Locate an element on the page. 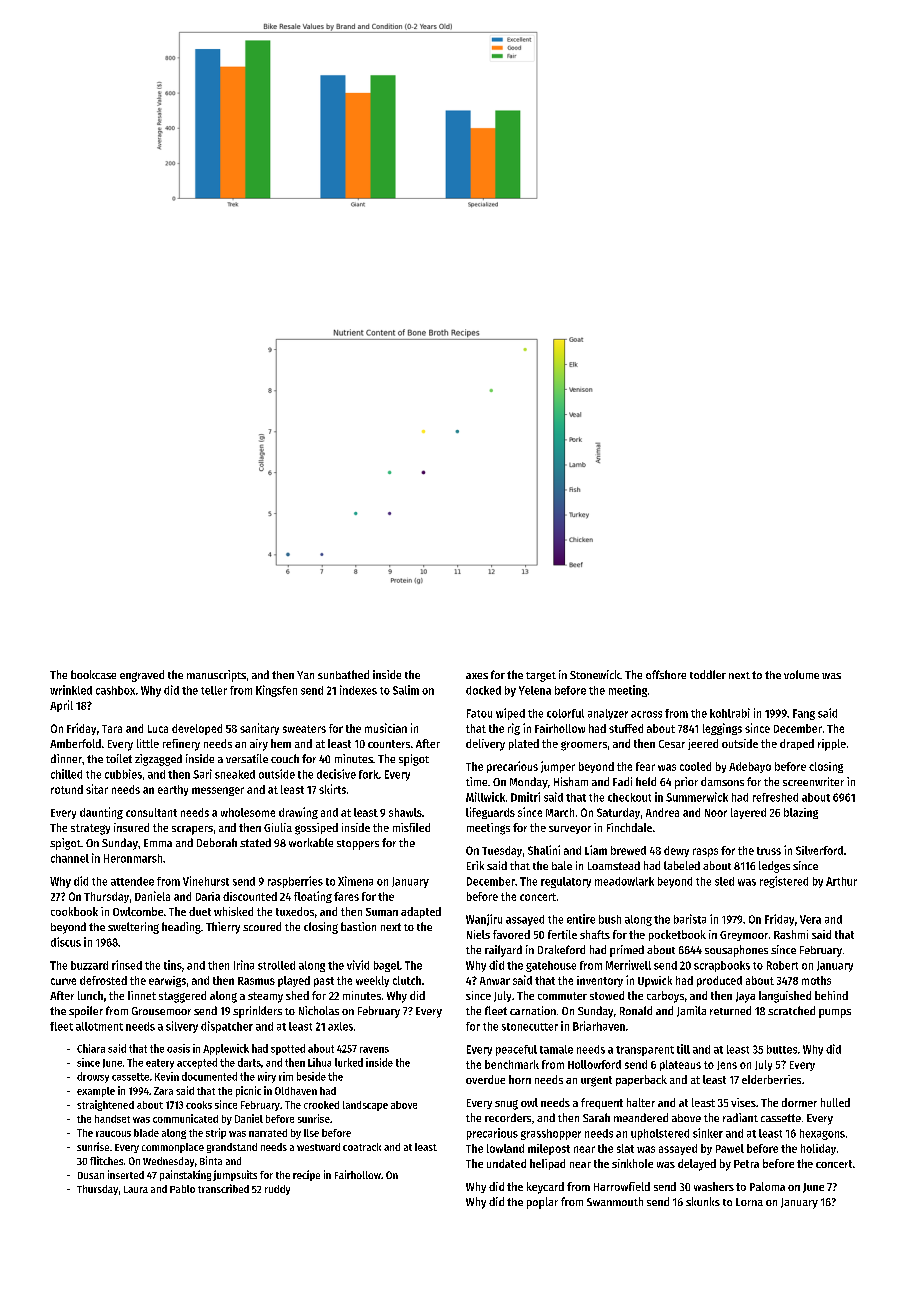 The width and height of the page is (908, 1316). manuscripts is located at coordinates (216, 676).
